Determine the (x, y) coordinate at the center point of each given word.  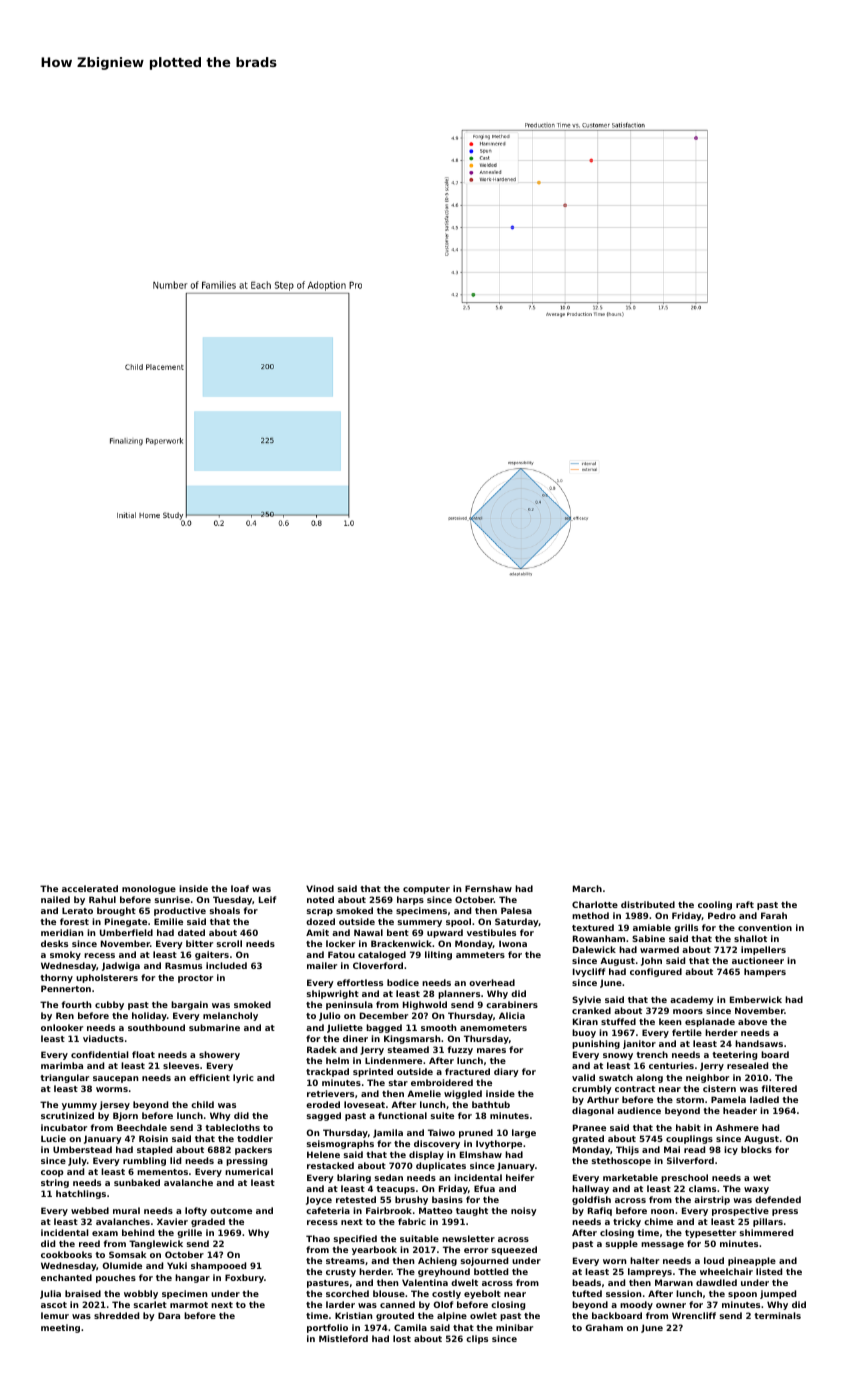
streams (345, 1261)
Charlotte (595, 904)
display (426, 1155)
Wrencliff (694, 1315)
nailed (55, 899)
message (662, 1245)
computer (426, 890)
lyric (243, 1078)
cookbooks (66, 1254)
